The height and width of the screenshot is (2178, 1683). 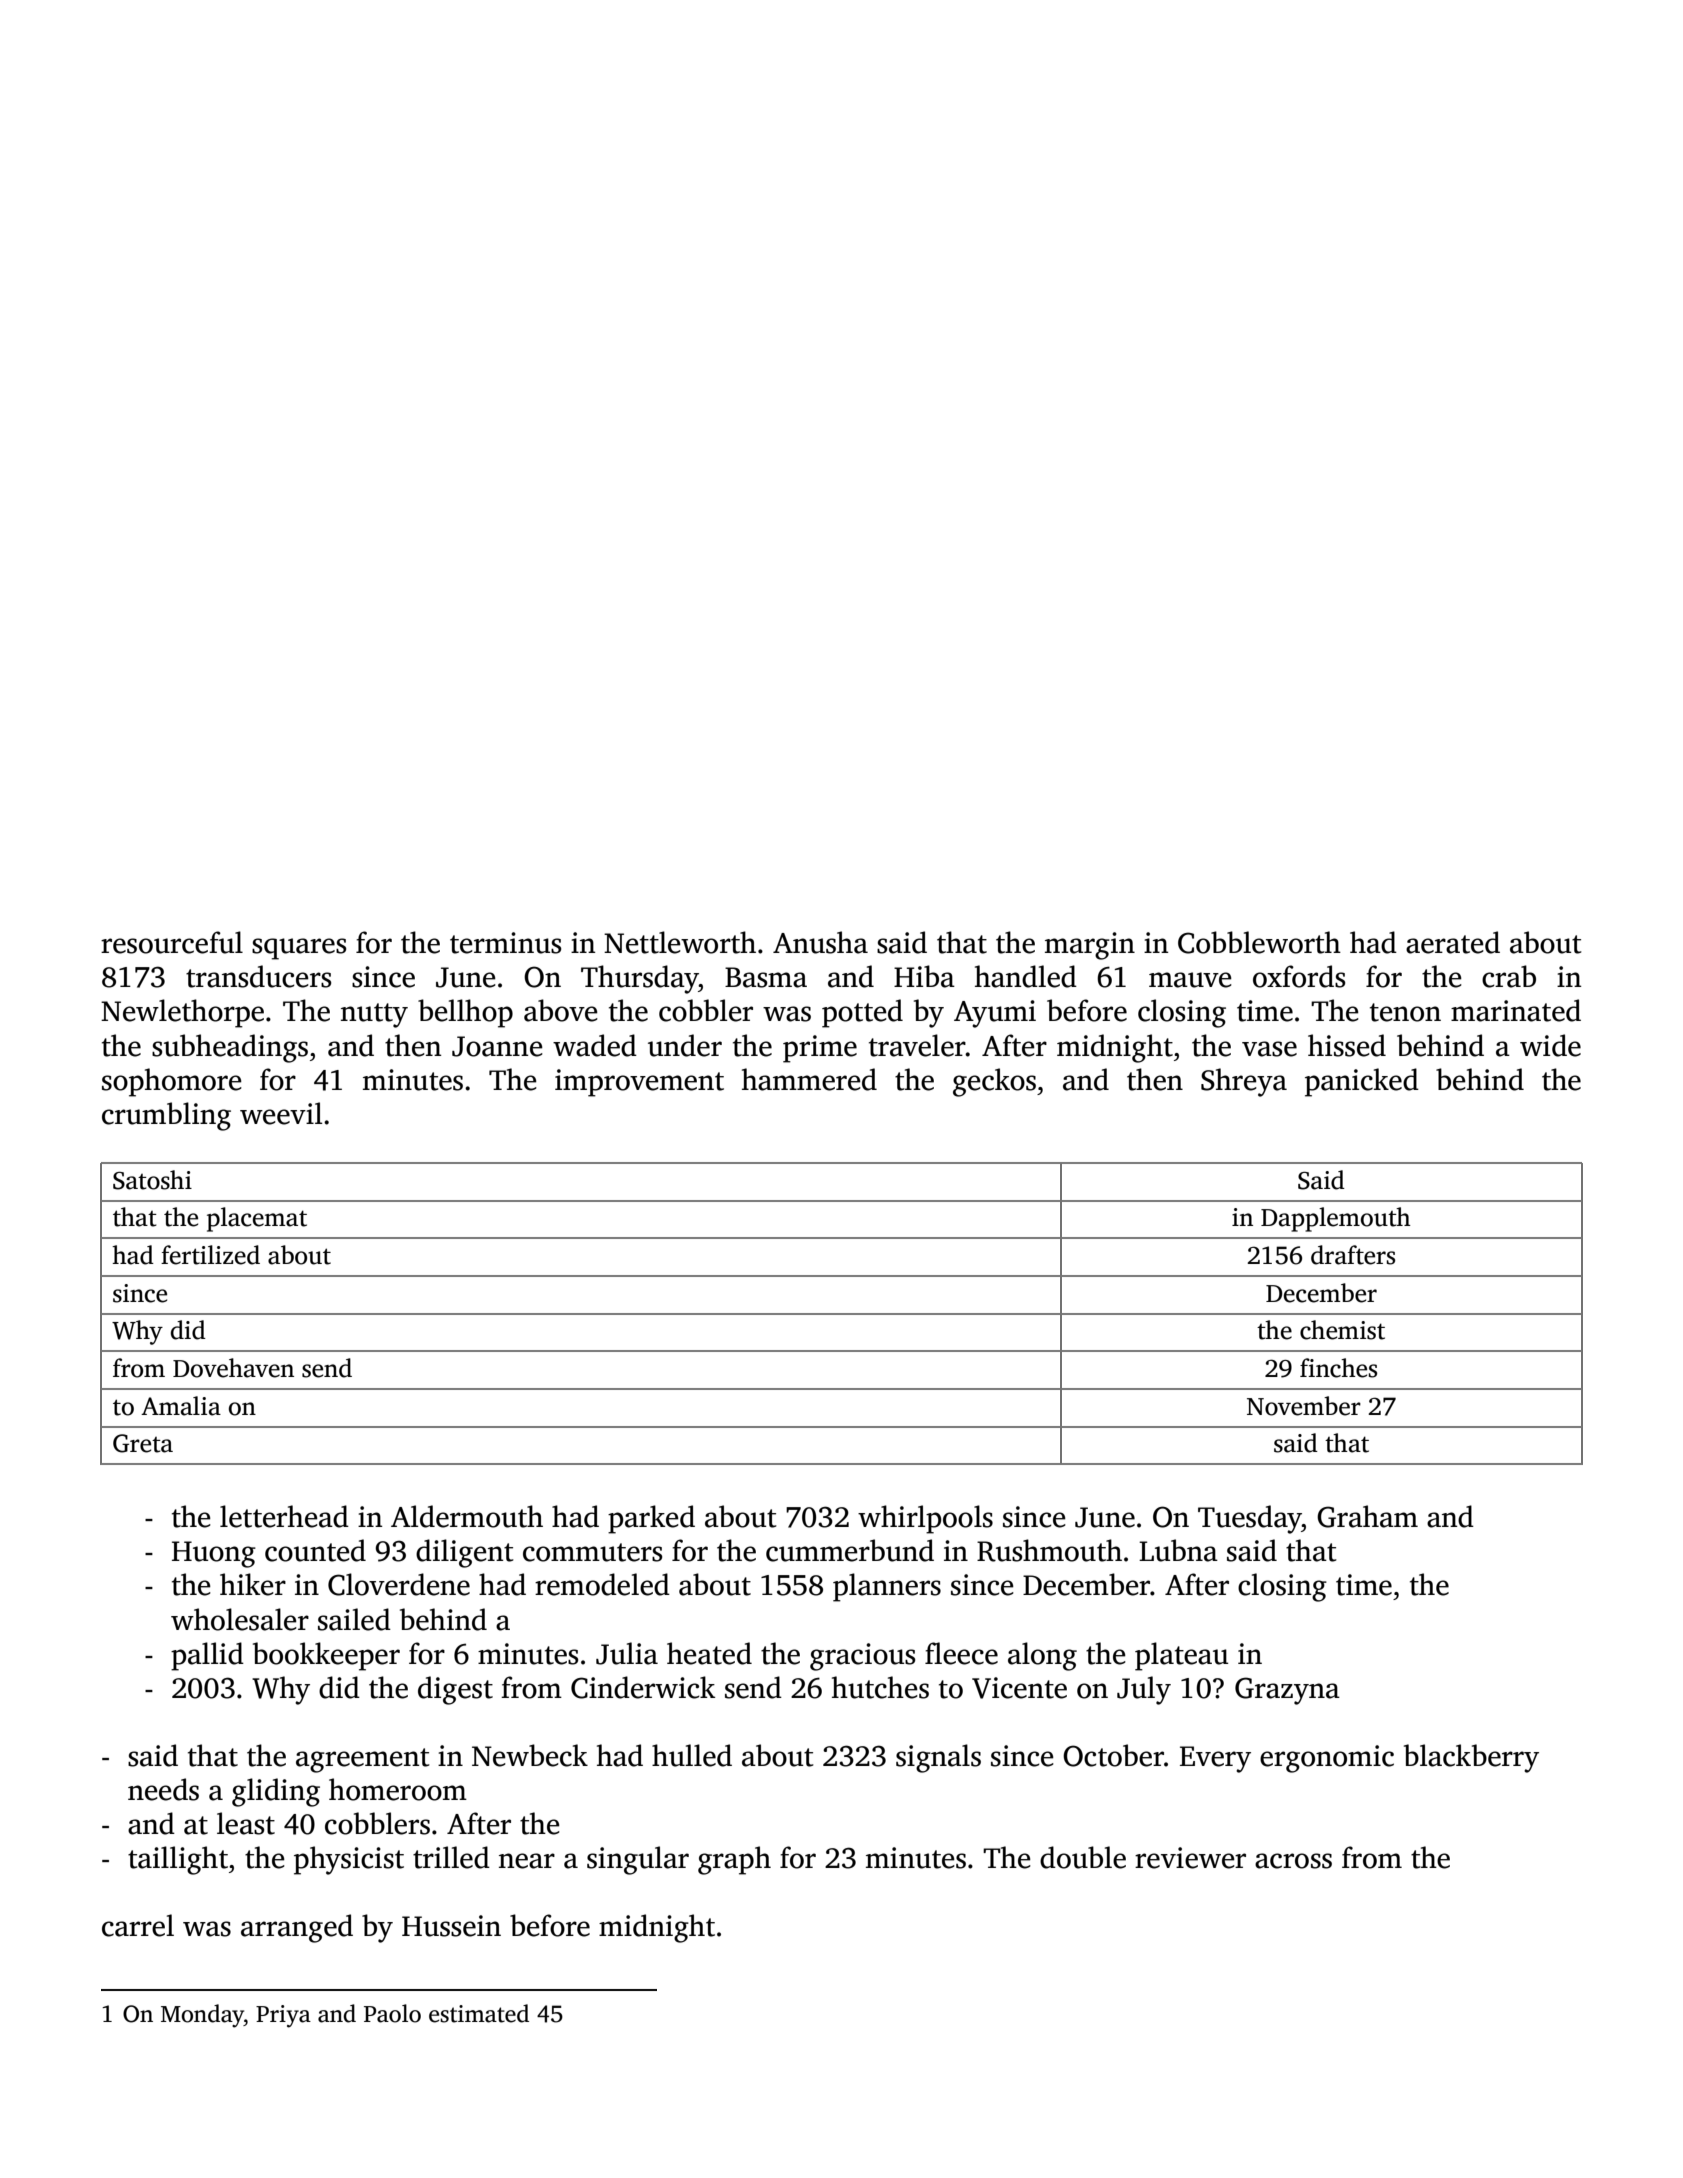 I want to click on November, so click(x=1304, y=1406).
